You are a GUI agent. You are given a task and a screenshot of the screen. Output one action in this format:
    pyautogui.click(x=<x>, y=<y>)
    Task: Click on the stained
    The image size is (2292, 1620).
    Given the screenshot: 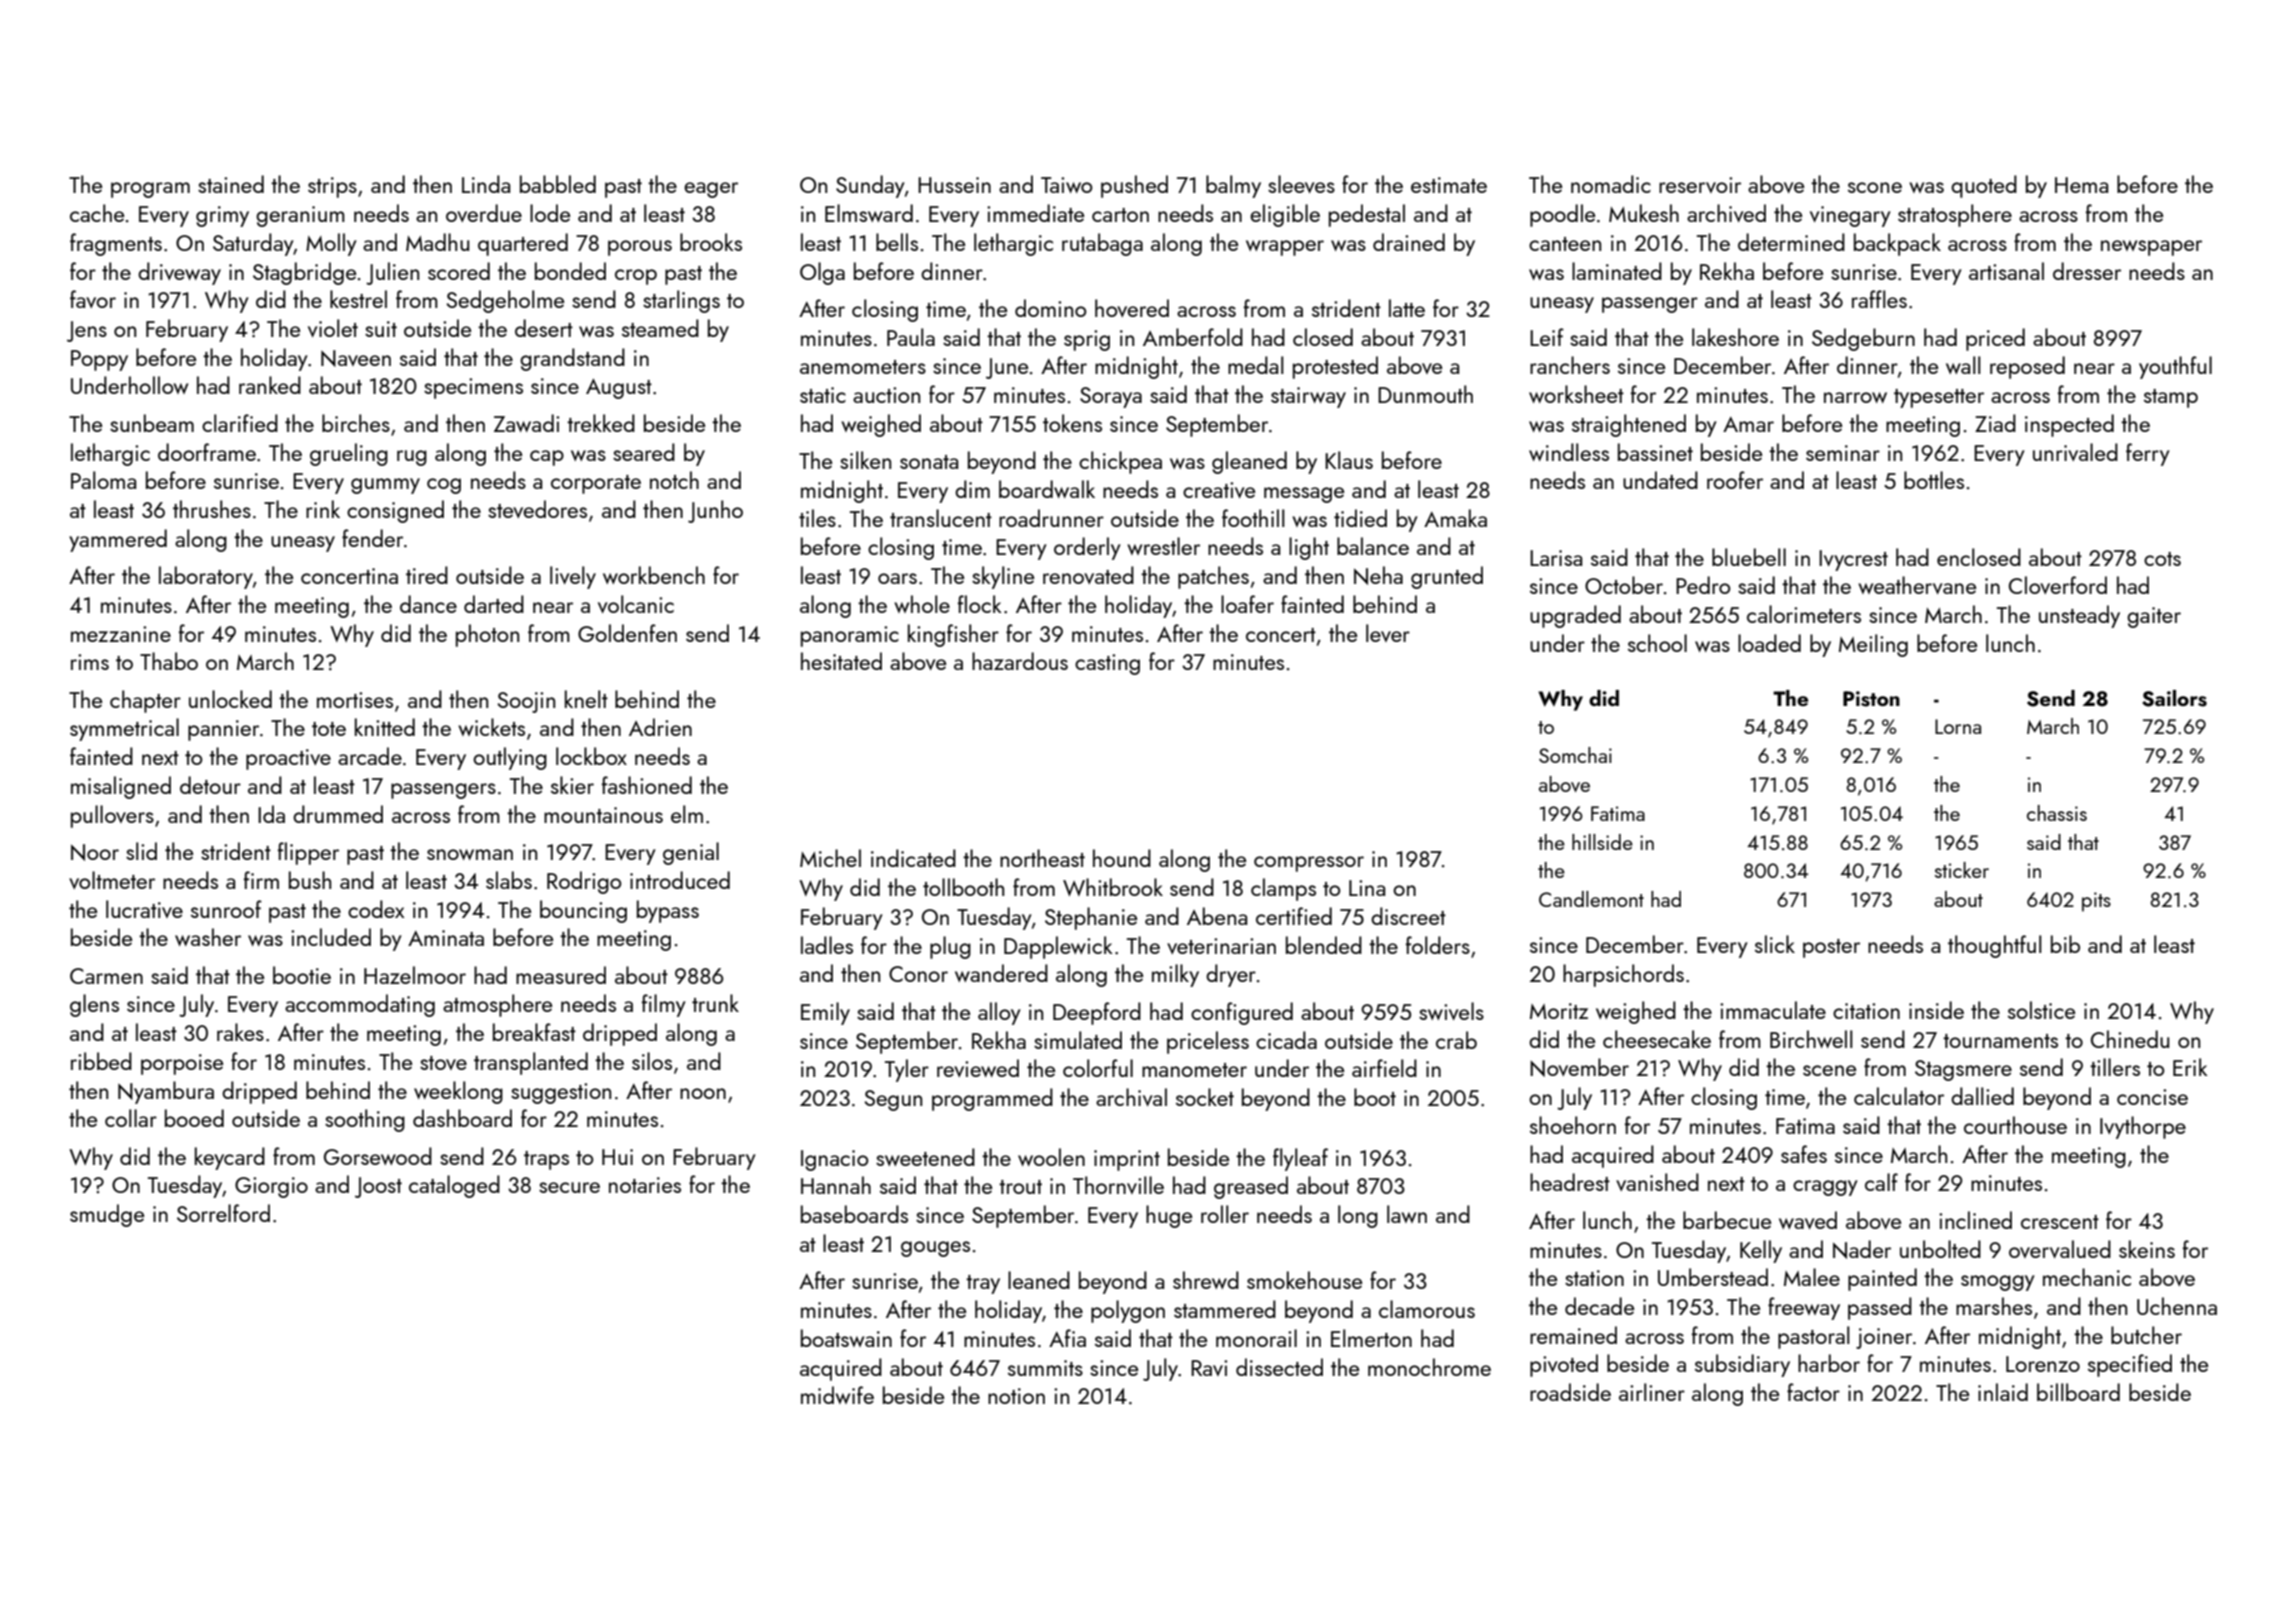 What is the action you would take?
    pyautogui.click(x=231, y=184)
